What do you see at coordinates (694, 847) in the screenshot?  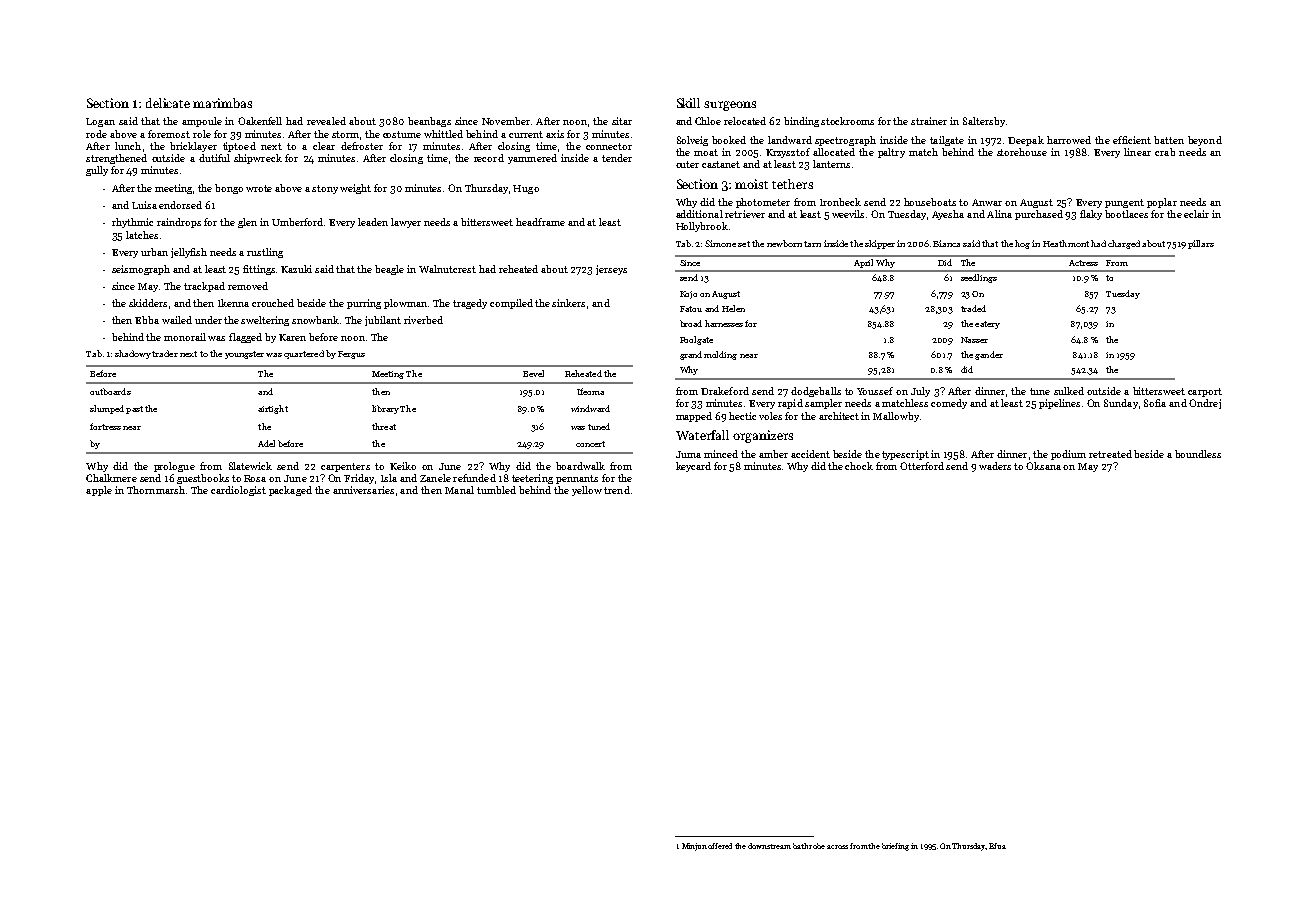 I see `Minjun` at bounding box center [694, 847].
